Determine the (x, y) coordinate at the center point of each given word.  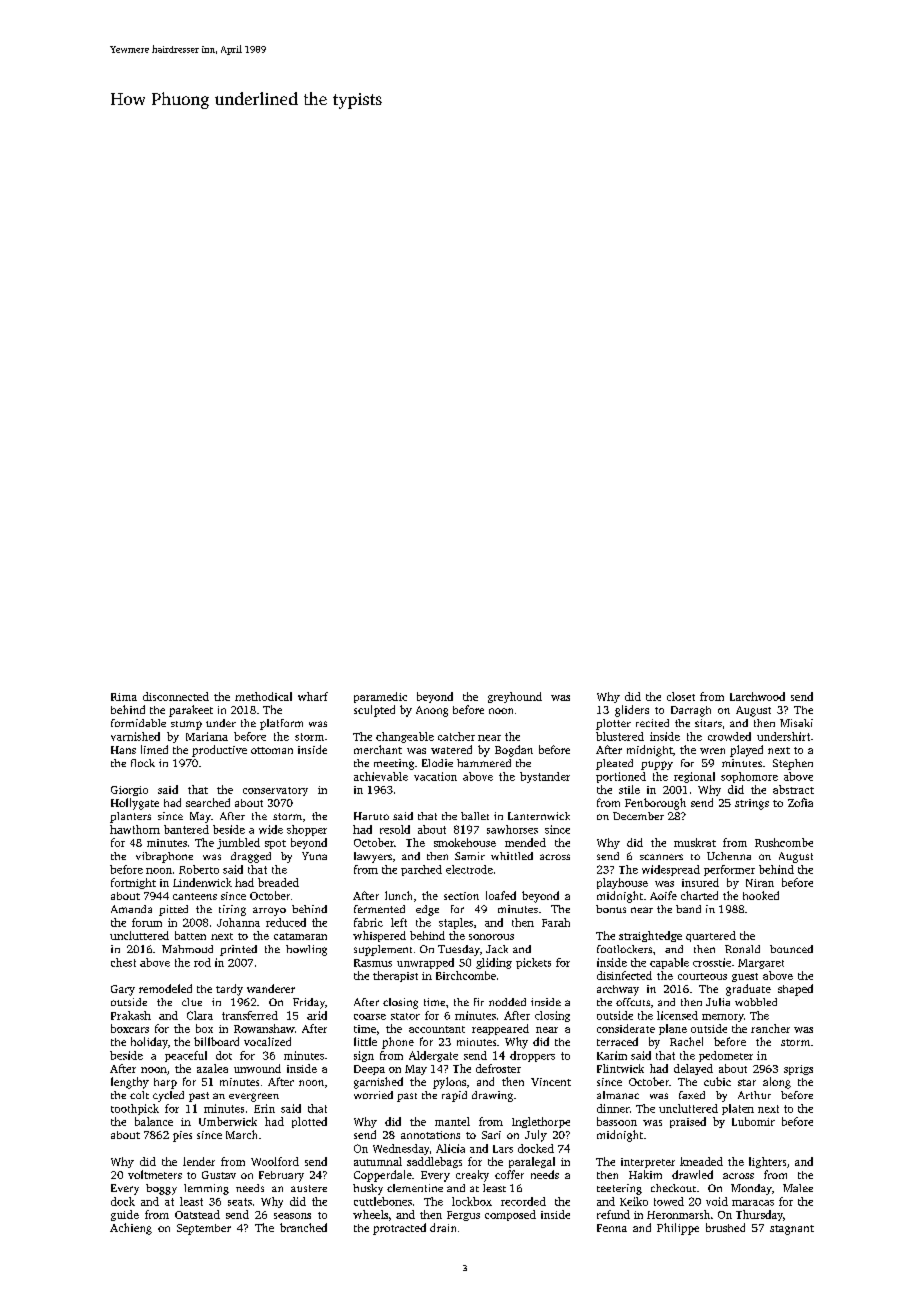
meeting (394, 764)
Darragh (691, 711)
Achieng (131, 1229)
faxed (692, 1095)
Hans (123, 750)
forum (147, 922)
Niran (760, 883)
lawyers (373, 857)
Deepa (369, 1070)
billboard (216, 1041)
